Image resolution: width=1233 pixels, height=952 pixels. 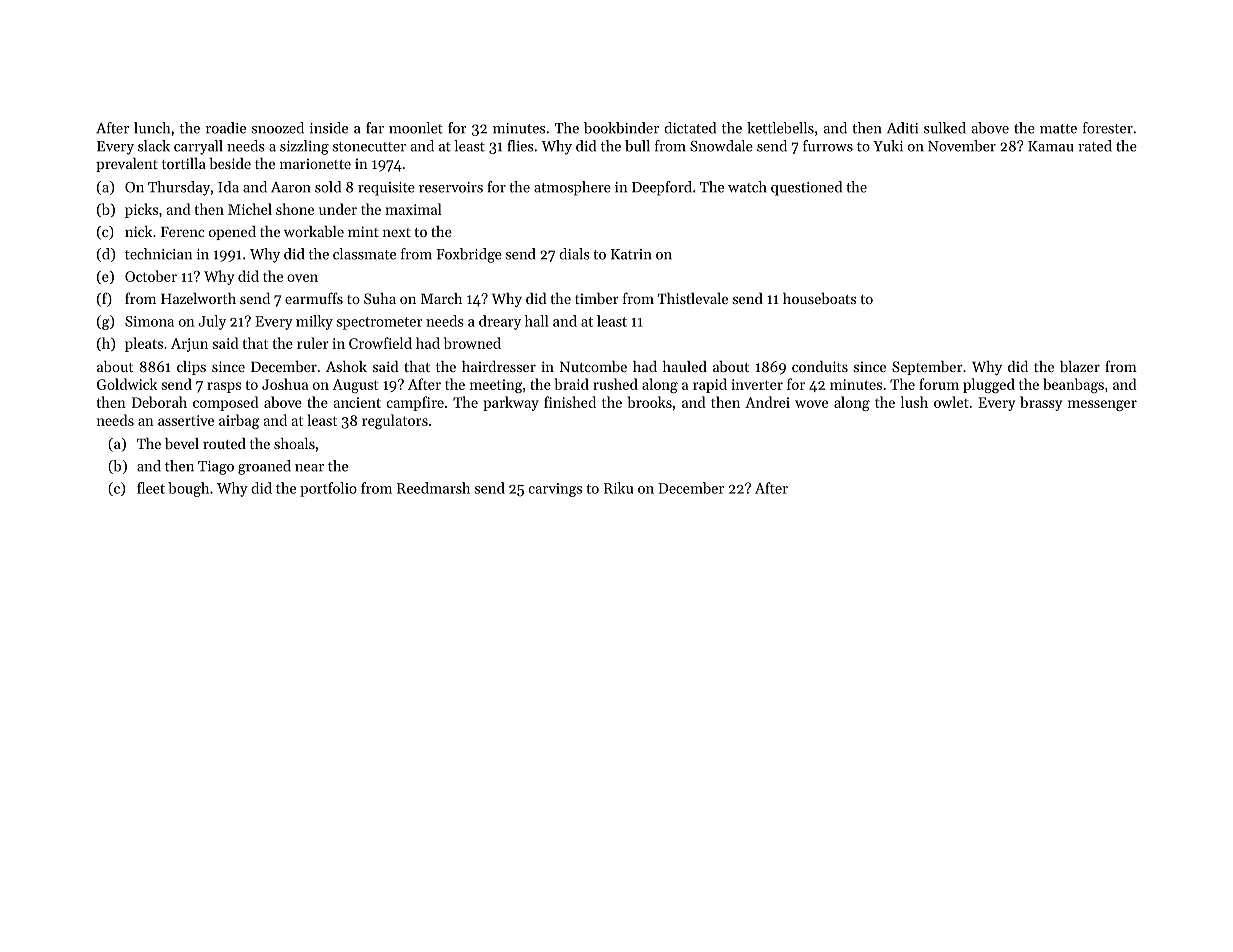 What do you see at coordinates (806, 188) in the image?
I see `questioned` at bounding box center [806, 188].
